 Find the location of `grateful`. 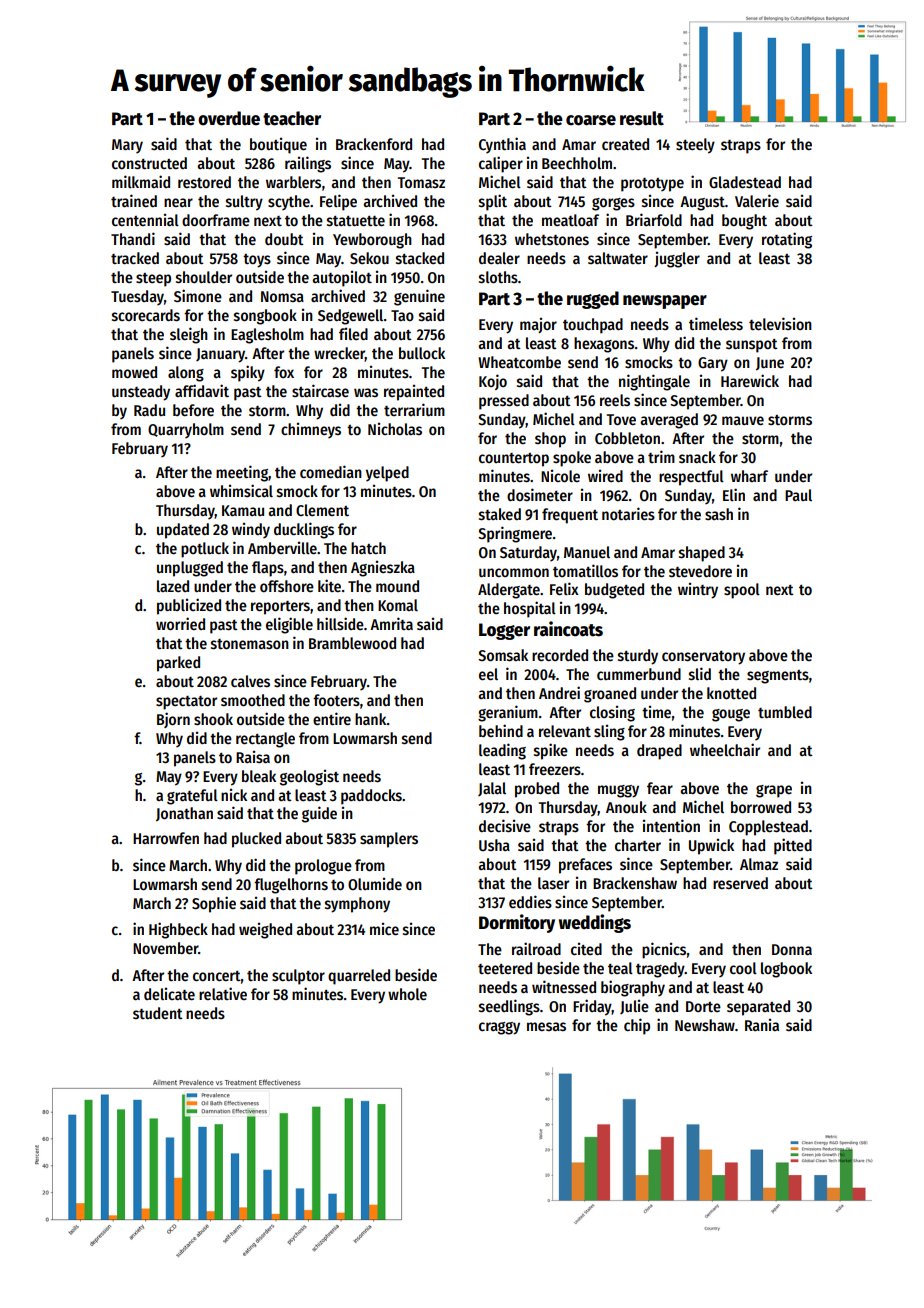

grateful is located at coordinates (192, 797).
